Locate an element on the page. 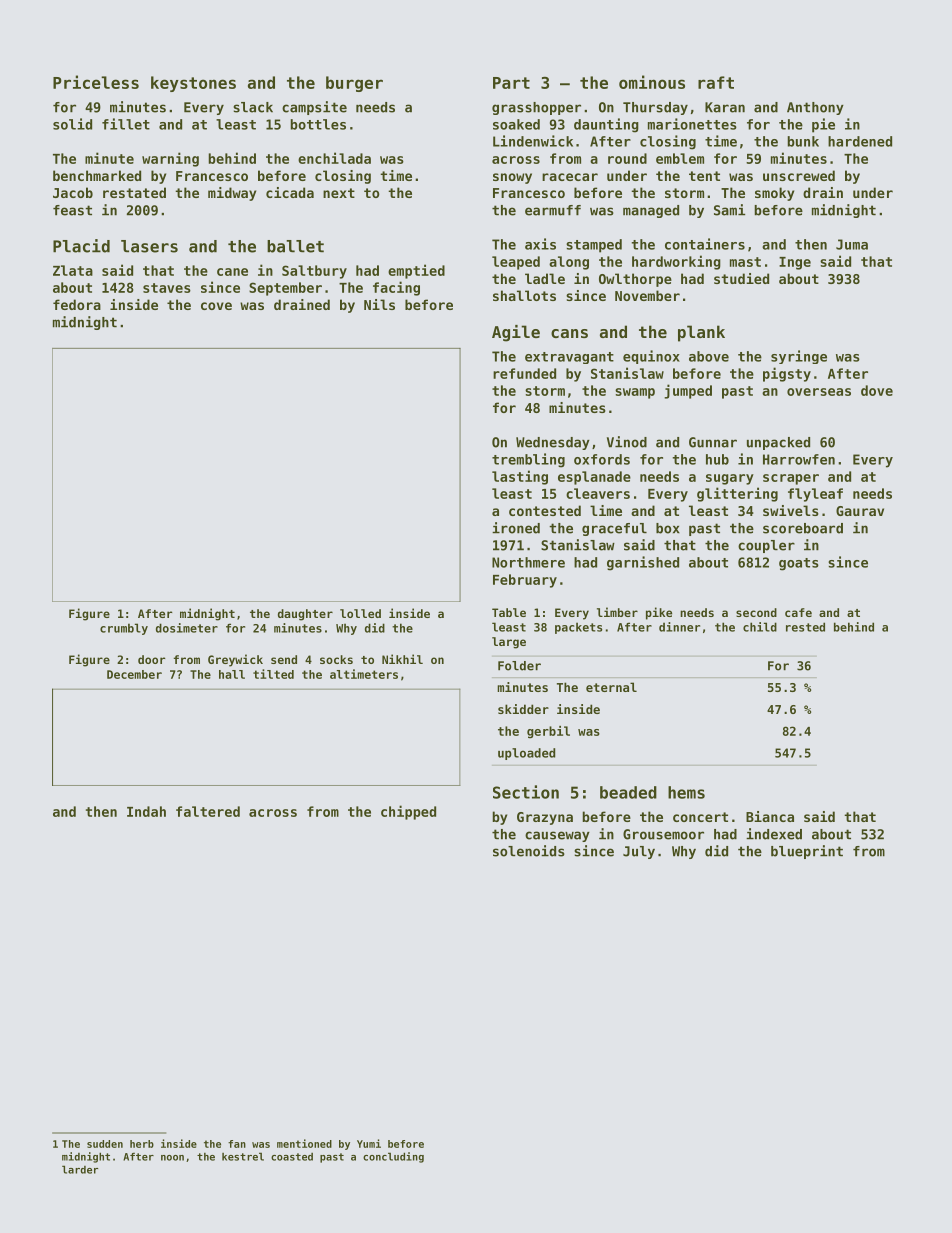  concluding is located at coordinates (393, 1157).
